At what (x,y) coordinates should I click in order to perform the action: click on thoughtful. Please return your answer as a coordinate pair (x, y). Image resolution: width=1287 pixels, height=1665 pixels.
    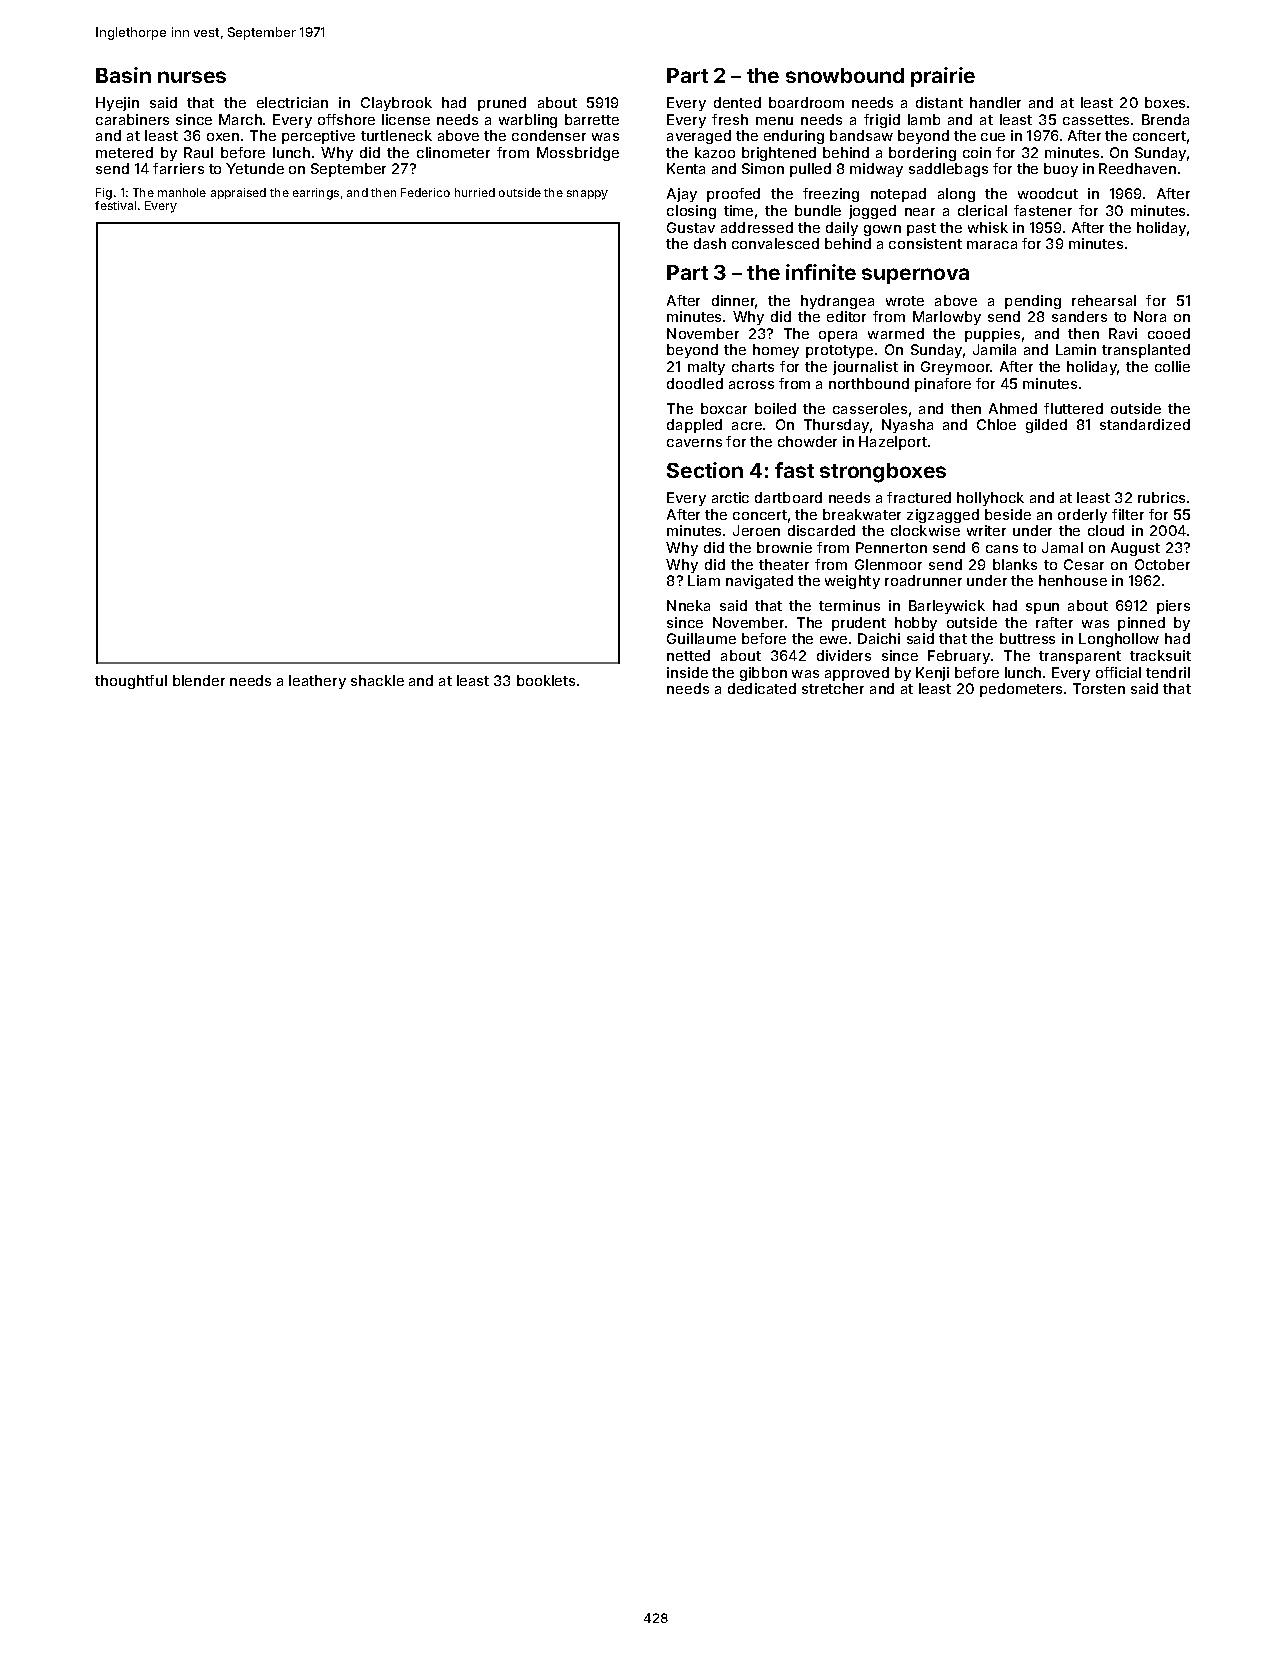
    Looking at the image, I should click on (131, 682).
